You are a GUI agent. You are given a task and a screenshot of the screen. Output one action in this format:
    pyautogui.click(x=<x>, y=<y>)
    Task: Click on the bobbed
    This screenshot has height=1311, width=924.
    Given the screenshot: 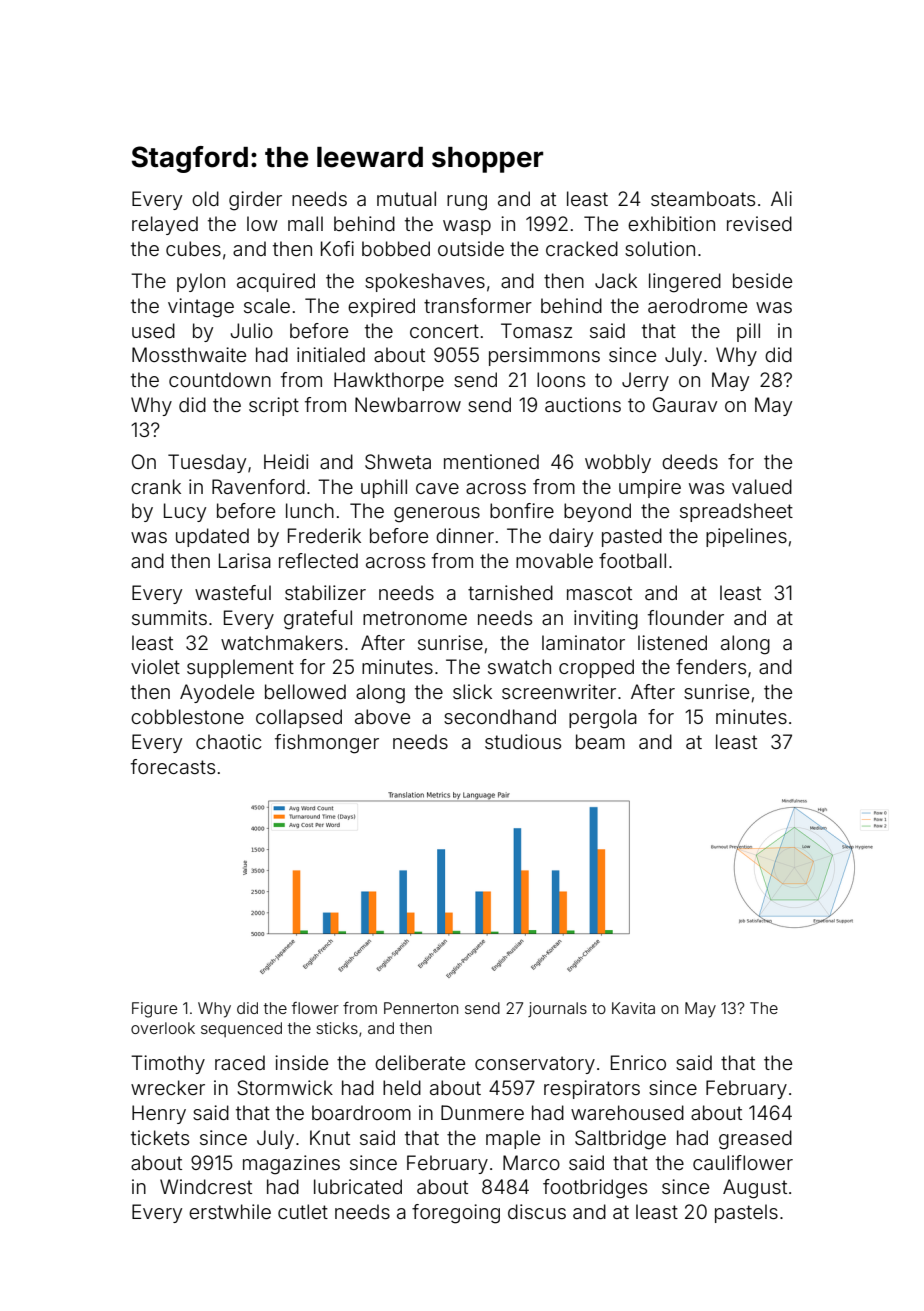 What is the action you would take?
    pyautogui.click(x=396, y=248)
